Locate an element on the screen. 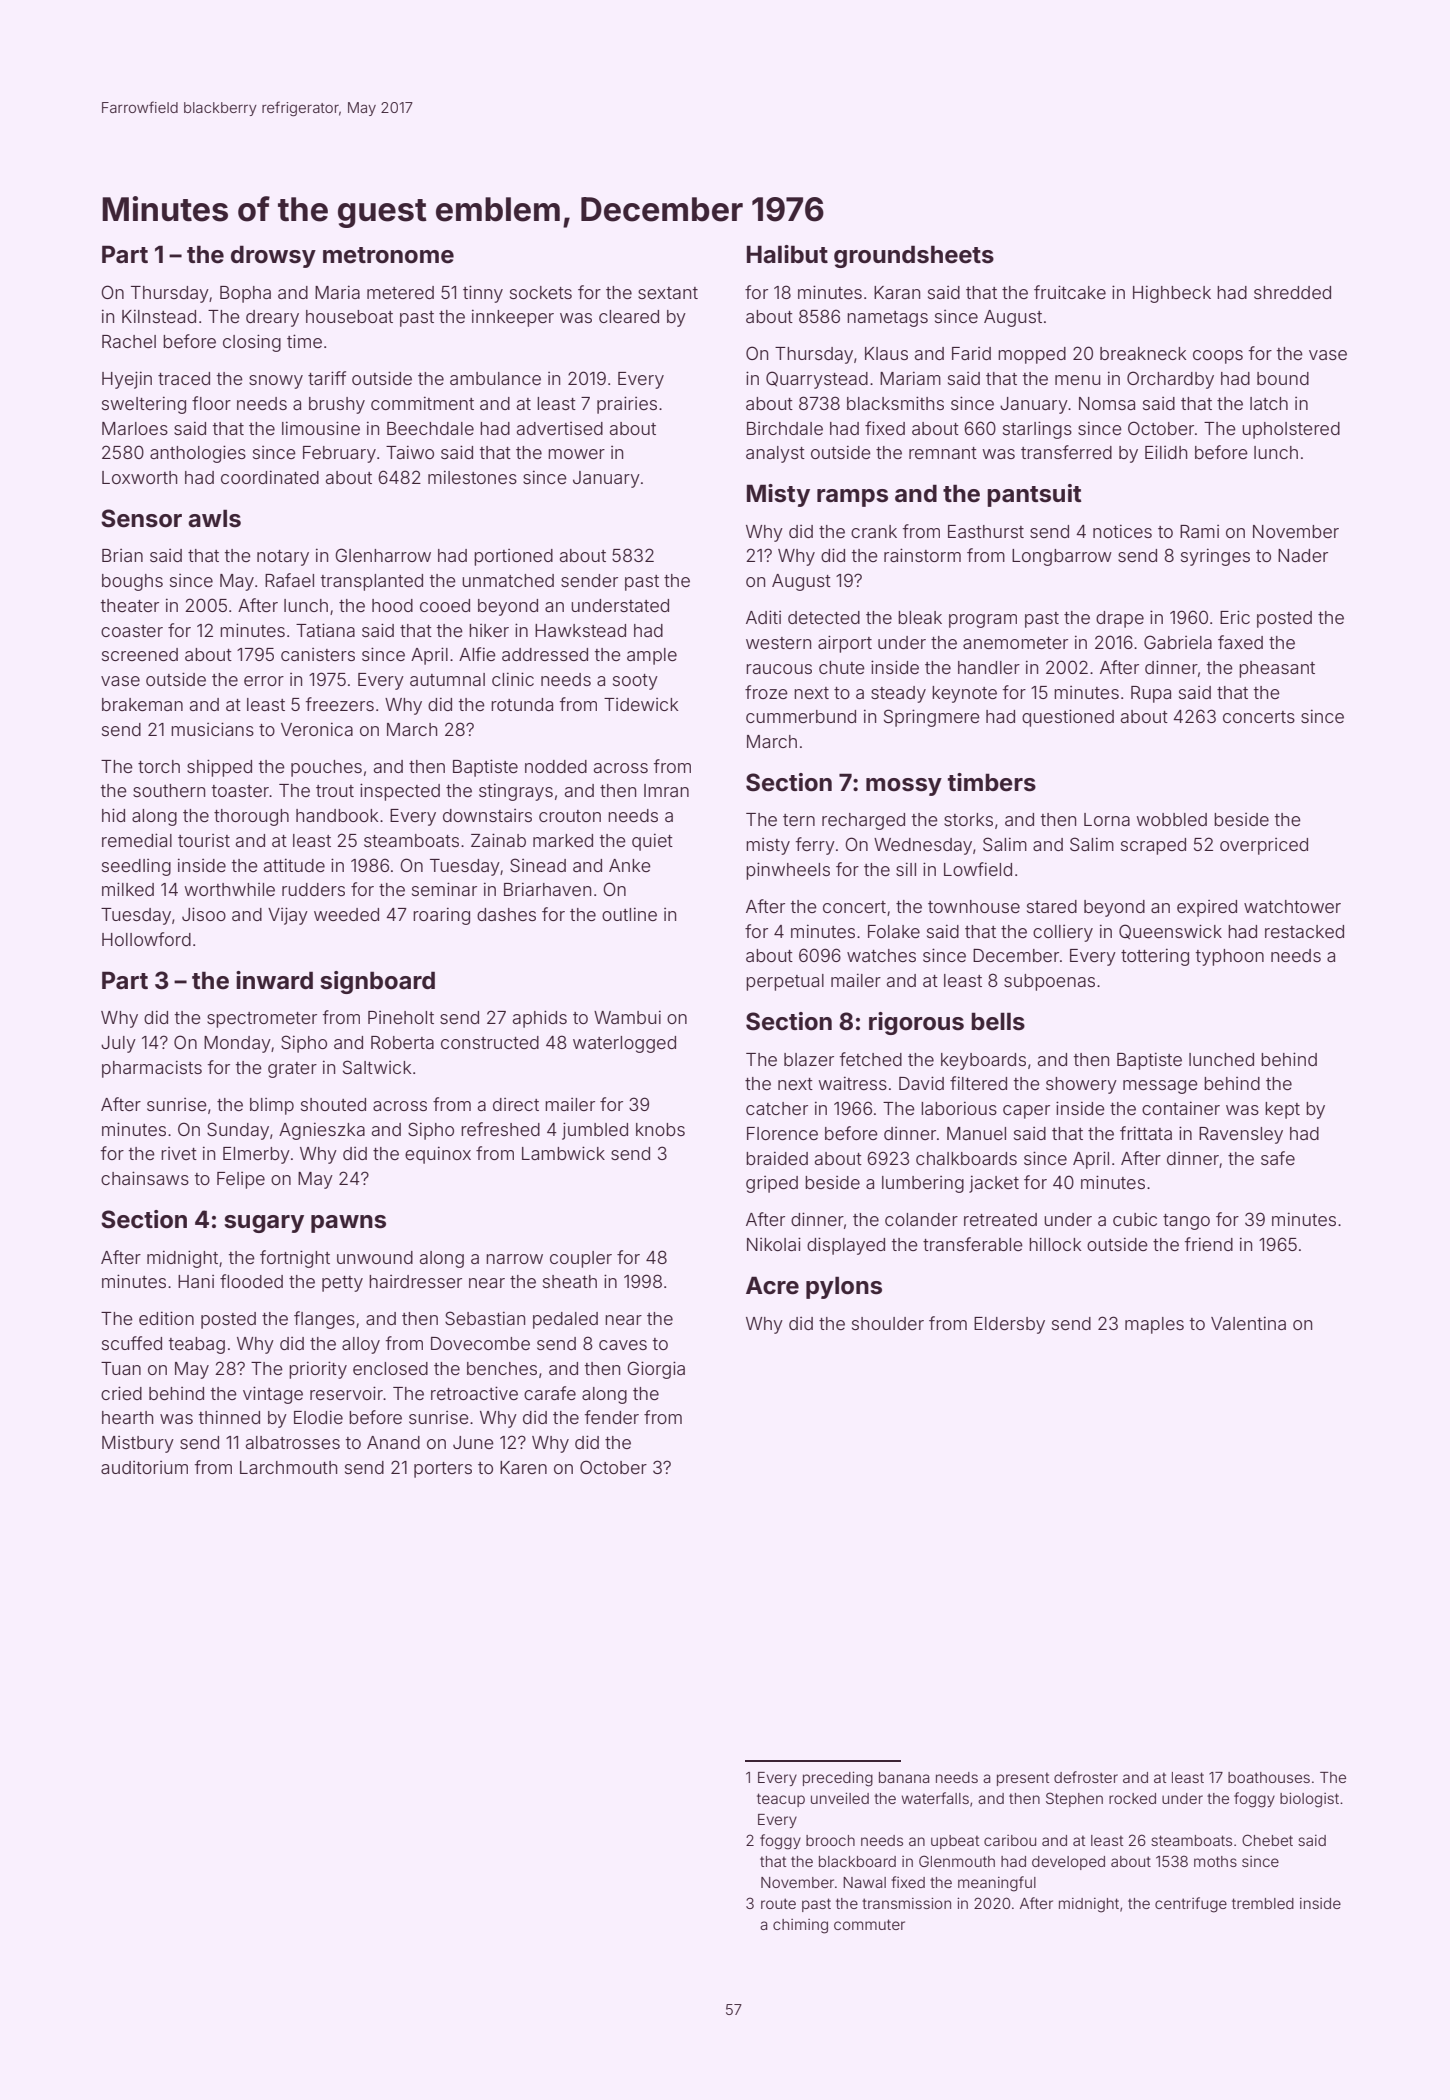 This screenshot has height=2100, width=1450. Larchmouth is located at coordinates (288, 1467).
